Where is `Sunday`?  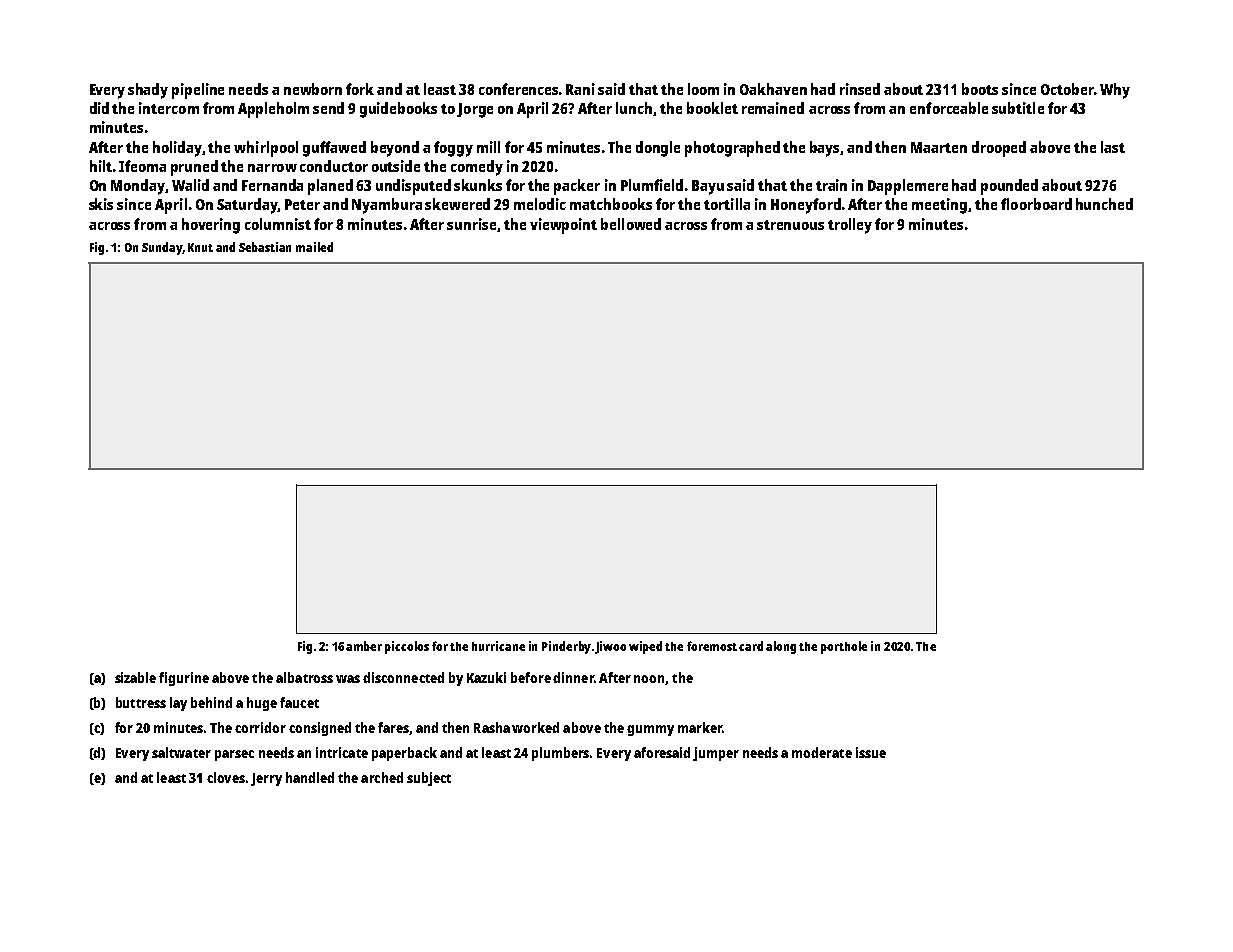 Sunday is located at coordinates (162, 248).
